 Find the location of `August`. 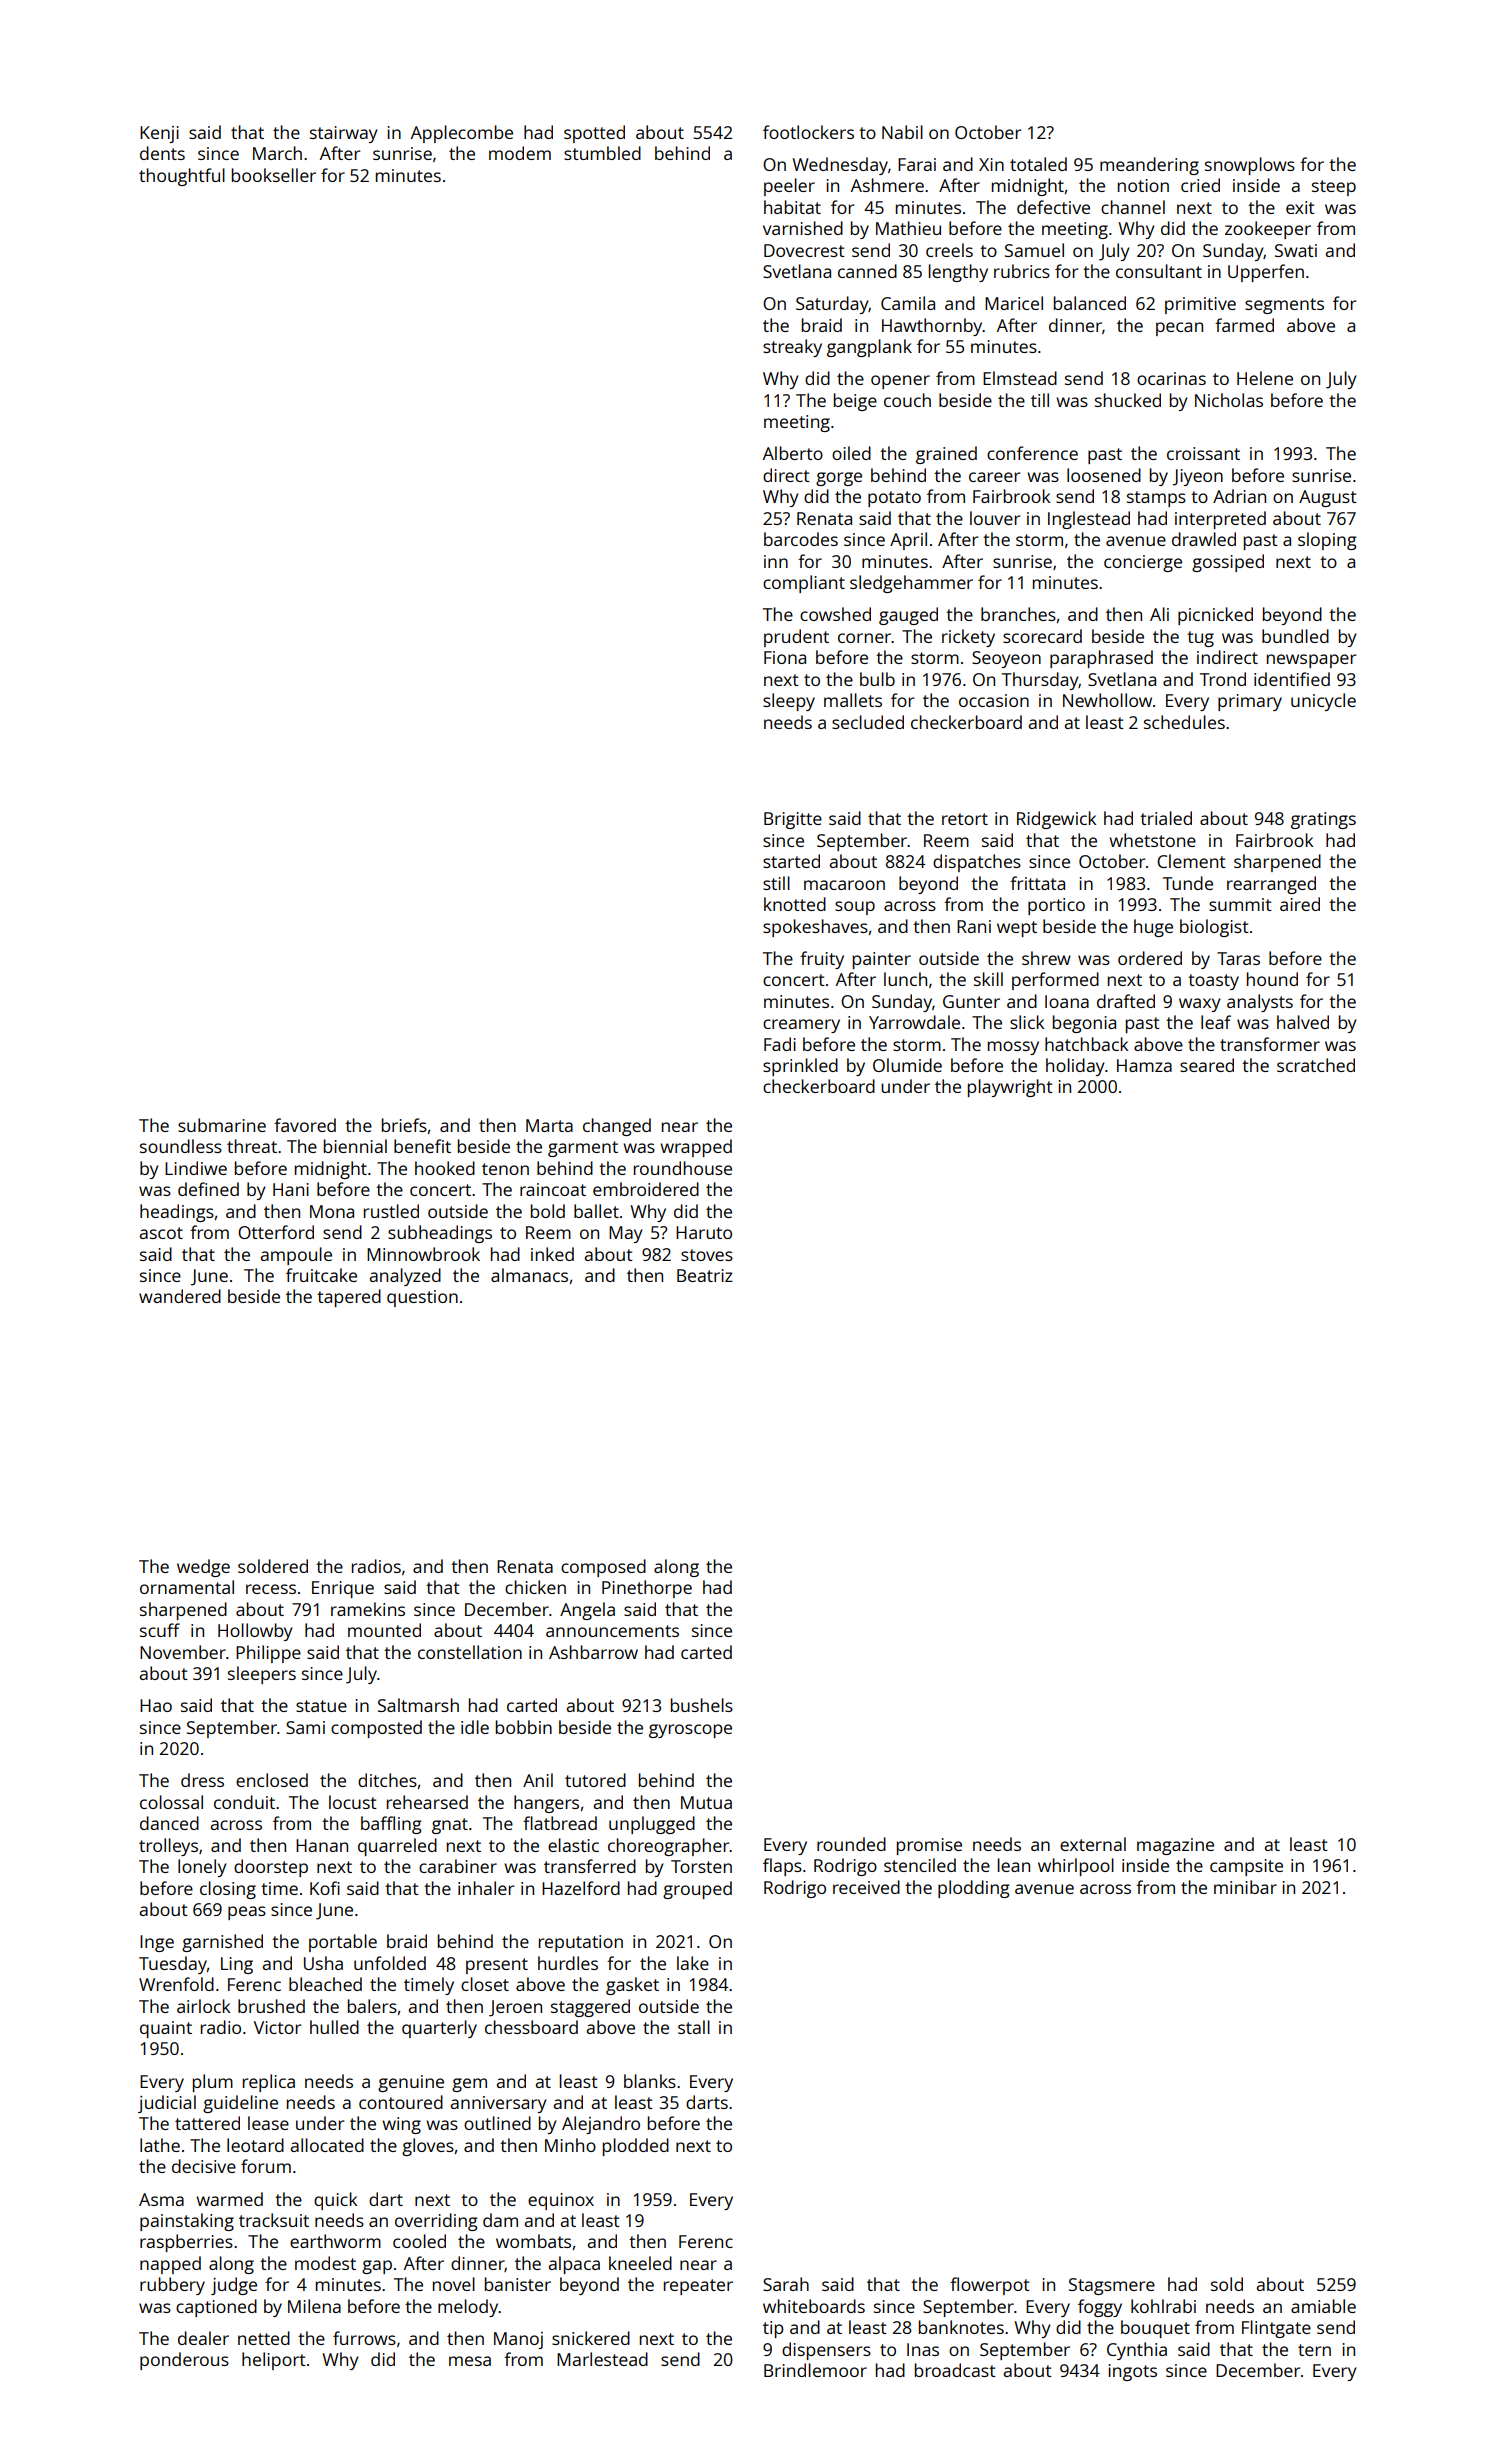

August is located at coordinates (1328, 498).
